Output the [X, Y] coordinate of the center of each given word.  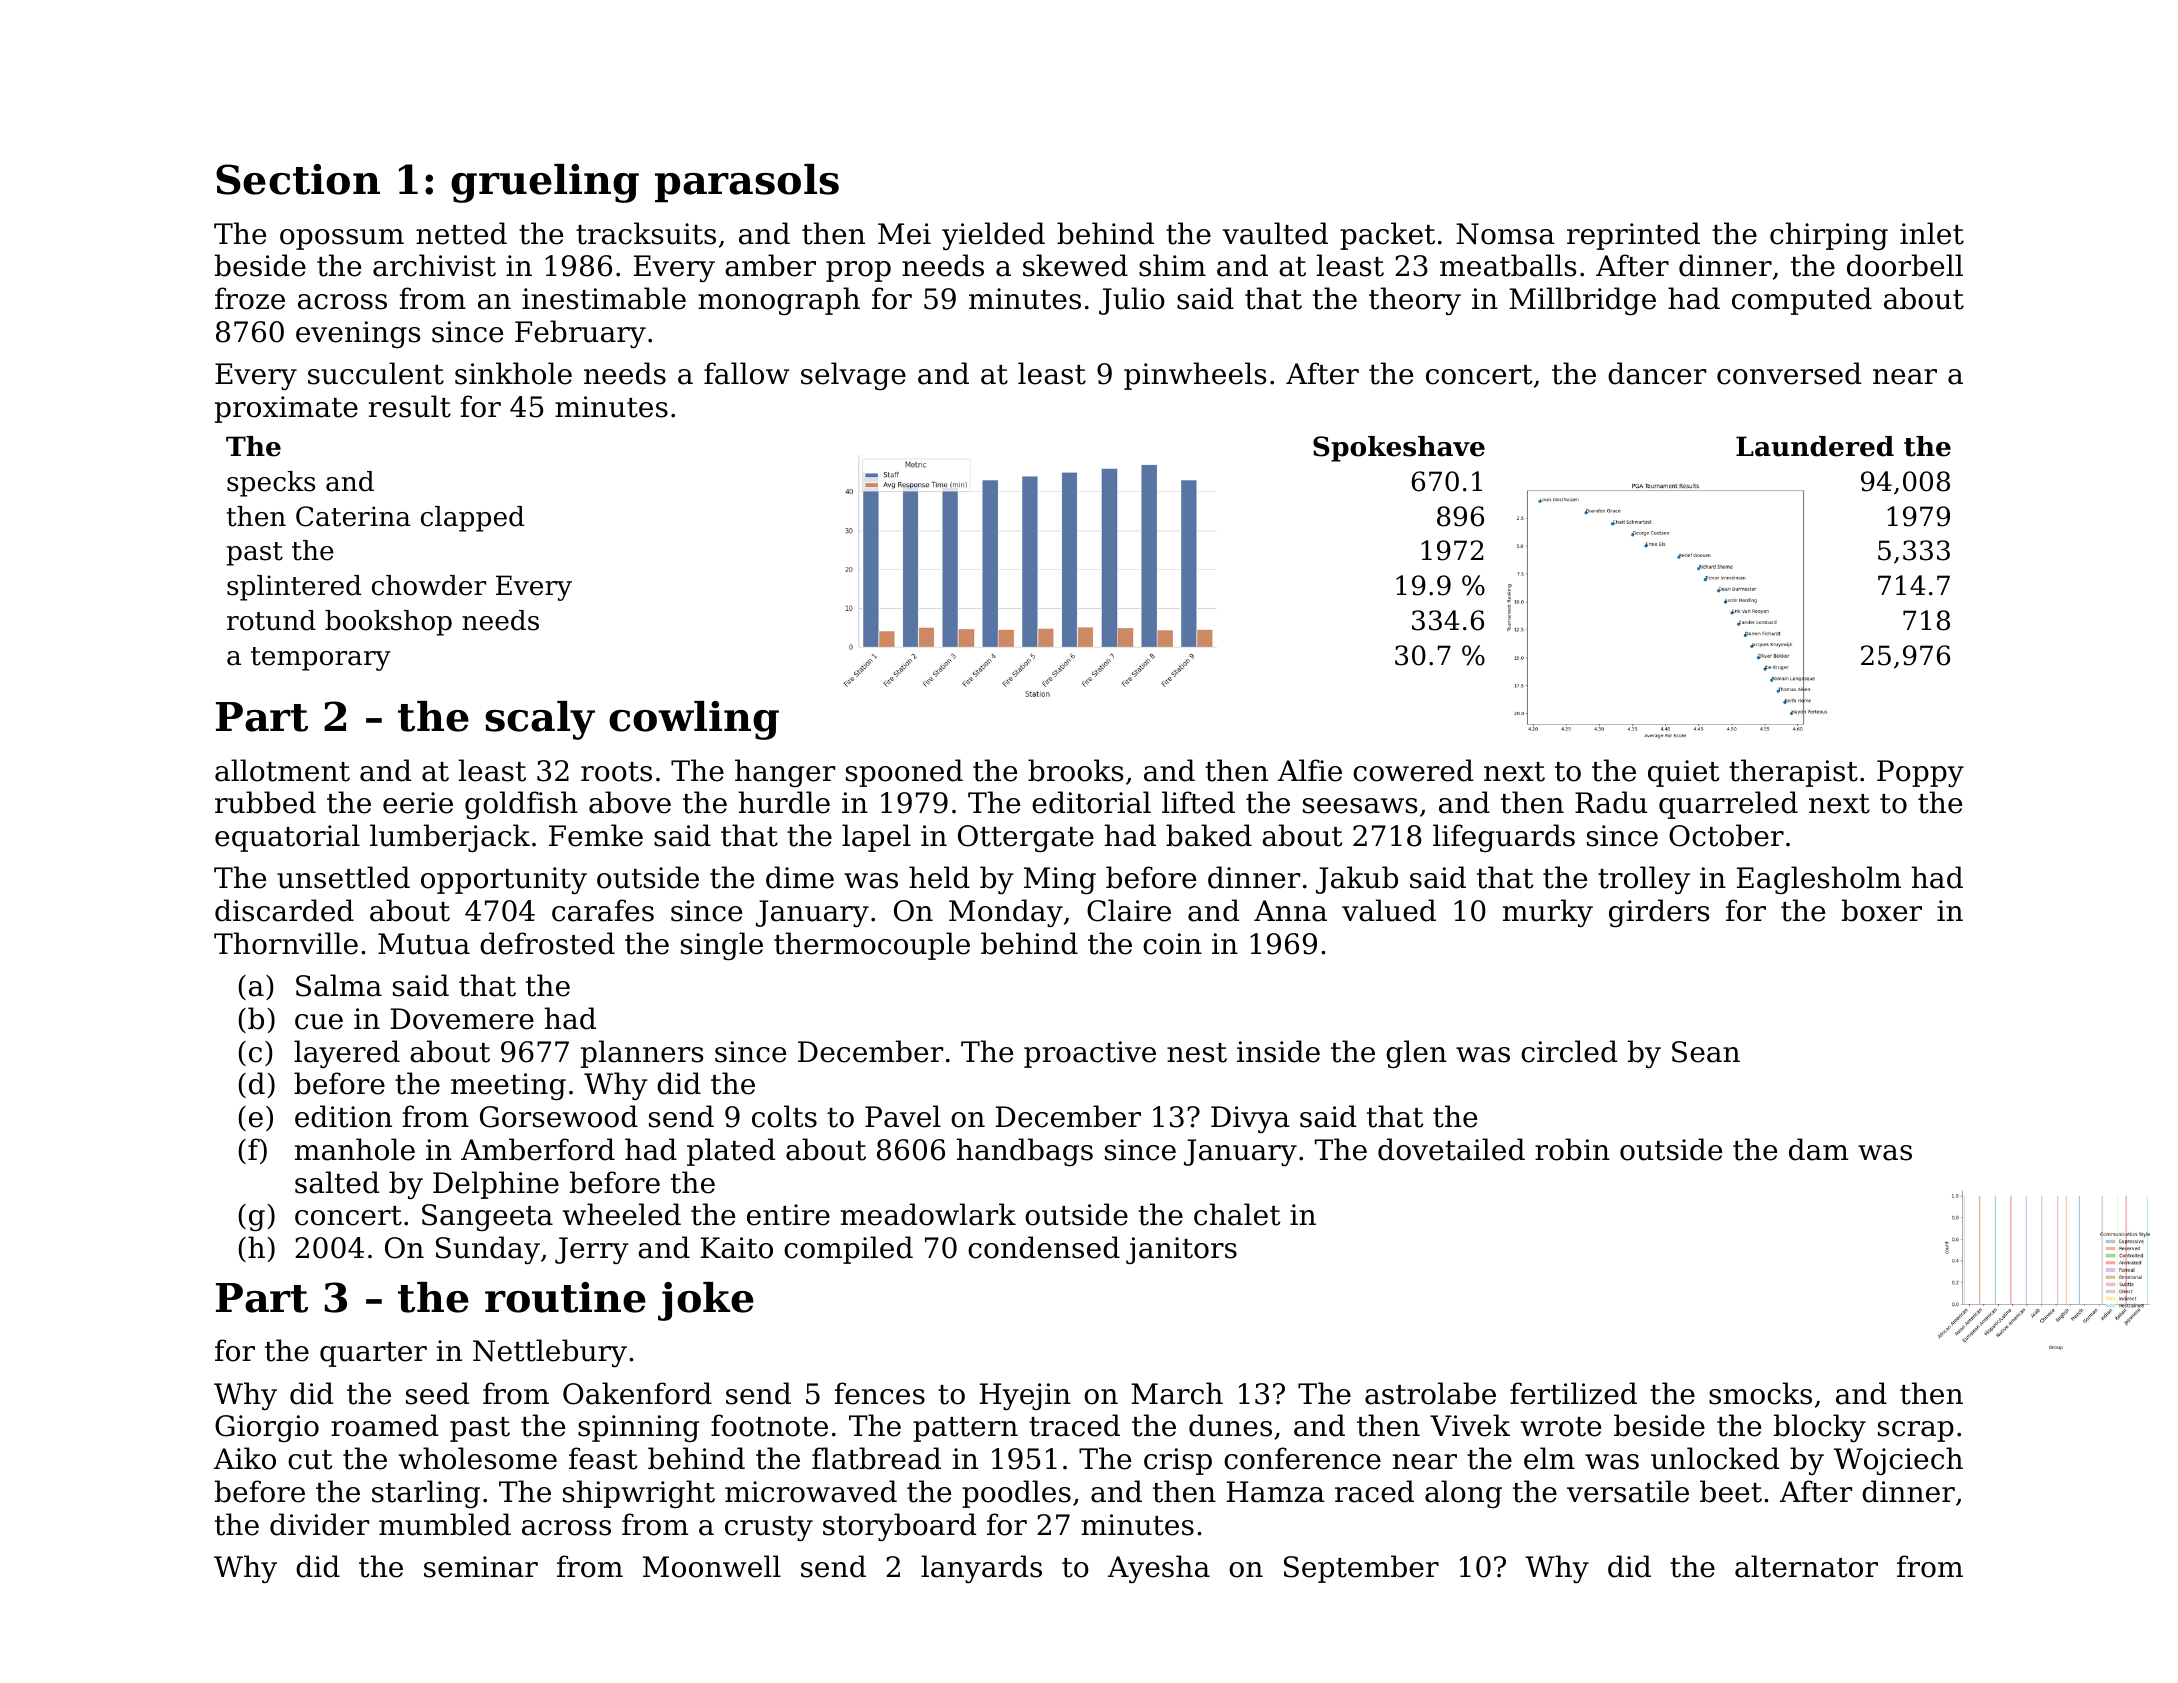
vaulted [1275, 233]
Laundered [1815, 446]
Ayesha [1159, 1569]
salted [337, 1182]
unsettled [343, 877]
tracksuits [646, 233]
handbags [1025, 1152]
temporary [321, 659]
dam [1818, 1149]
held [939, 877]
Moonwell [712, 1566]
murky [1548, 913]
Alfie [1310, 770]
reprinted [1633, 236]
